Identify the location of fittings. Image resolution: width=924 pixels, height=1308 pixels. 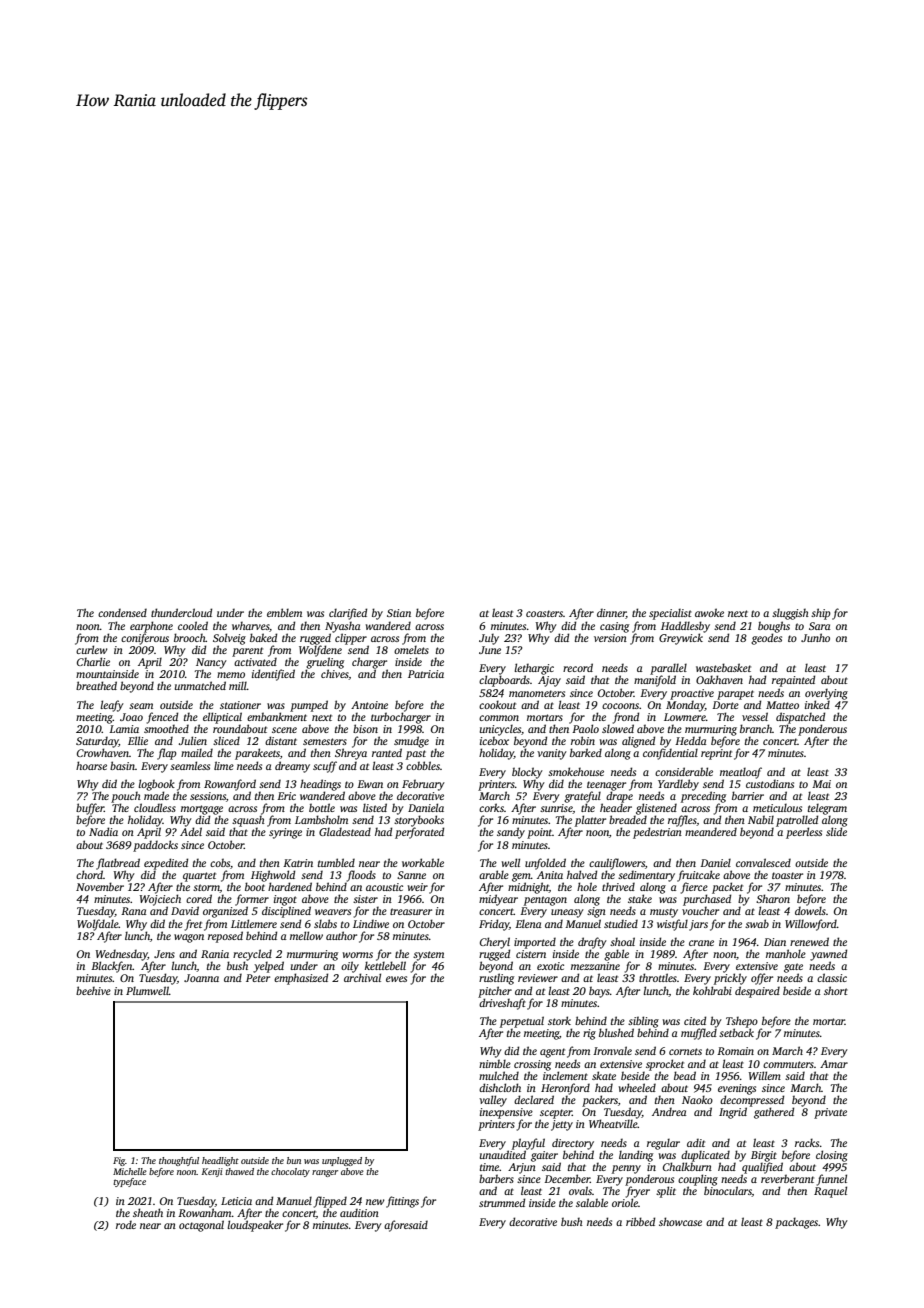
(402, 1202).
